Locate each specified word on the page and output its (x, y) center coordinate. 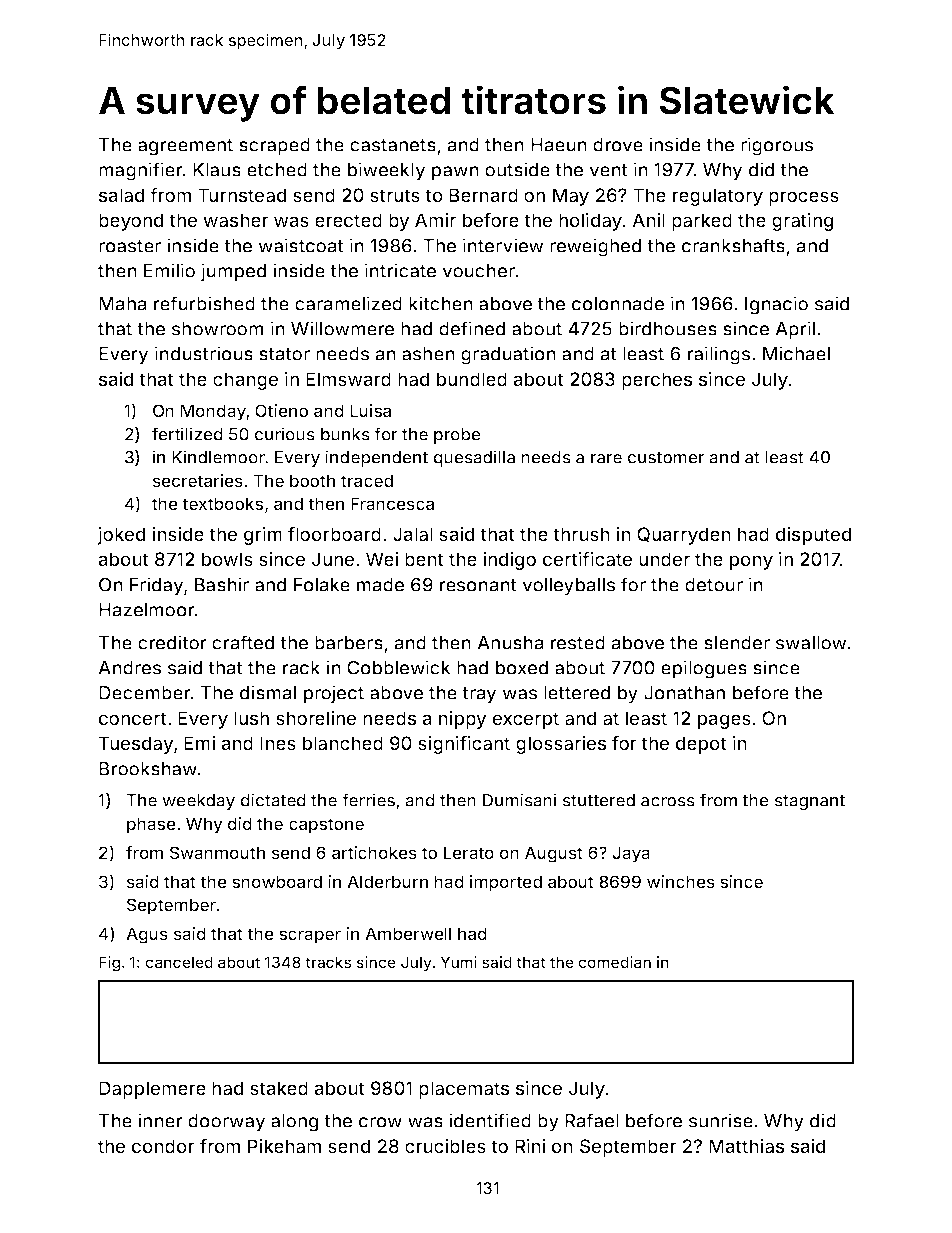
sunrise (721, 1120)
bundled (472, 379)
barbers (349, 643)
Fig (109, 964)
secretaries (198, 480)
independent (376, 458)
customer (666, 458)
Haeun (559, 145)
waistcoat (301, 245)
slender (737, 643)
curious (285, 434)
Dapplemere (152, 1090)
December (145, 693)
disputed (813, 536)
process (804, 198)
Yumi (458, 962)
